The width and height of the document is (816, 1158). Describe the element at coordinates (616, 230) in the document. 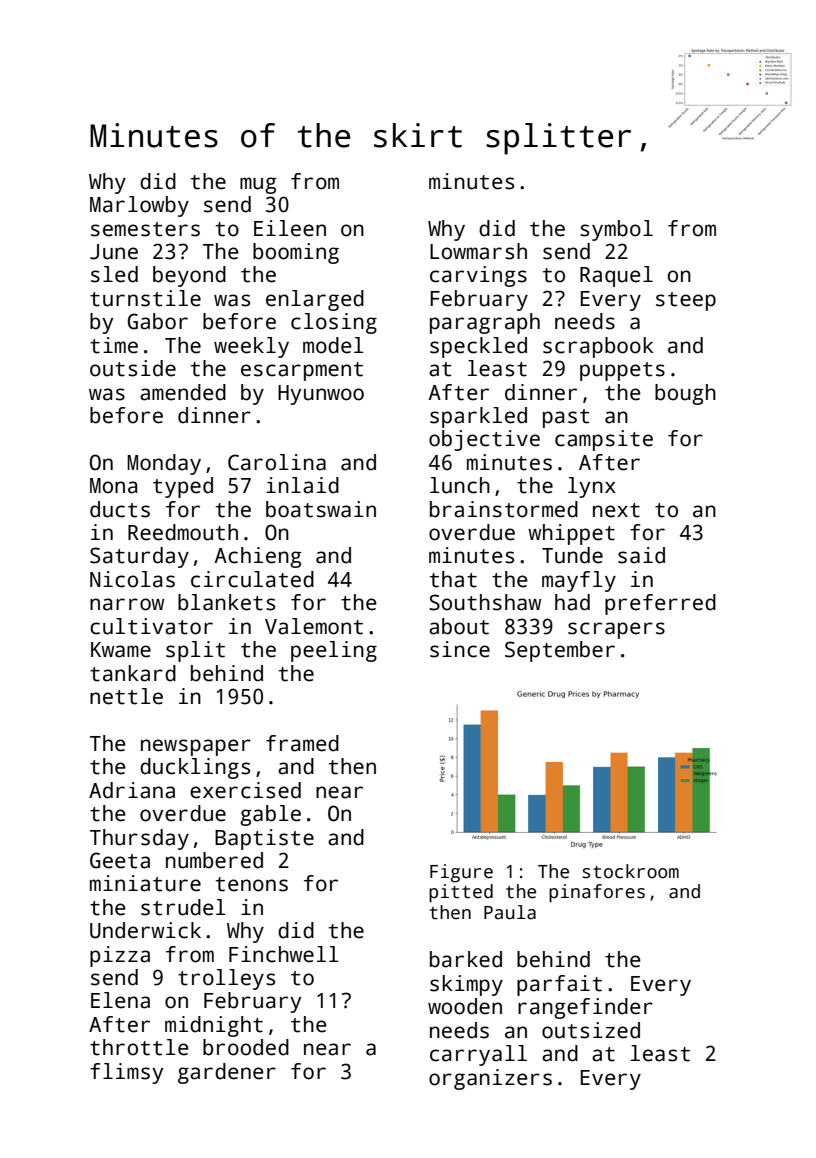

I see `symbol` at that location.
